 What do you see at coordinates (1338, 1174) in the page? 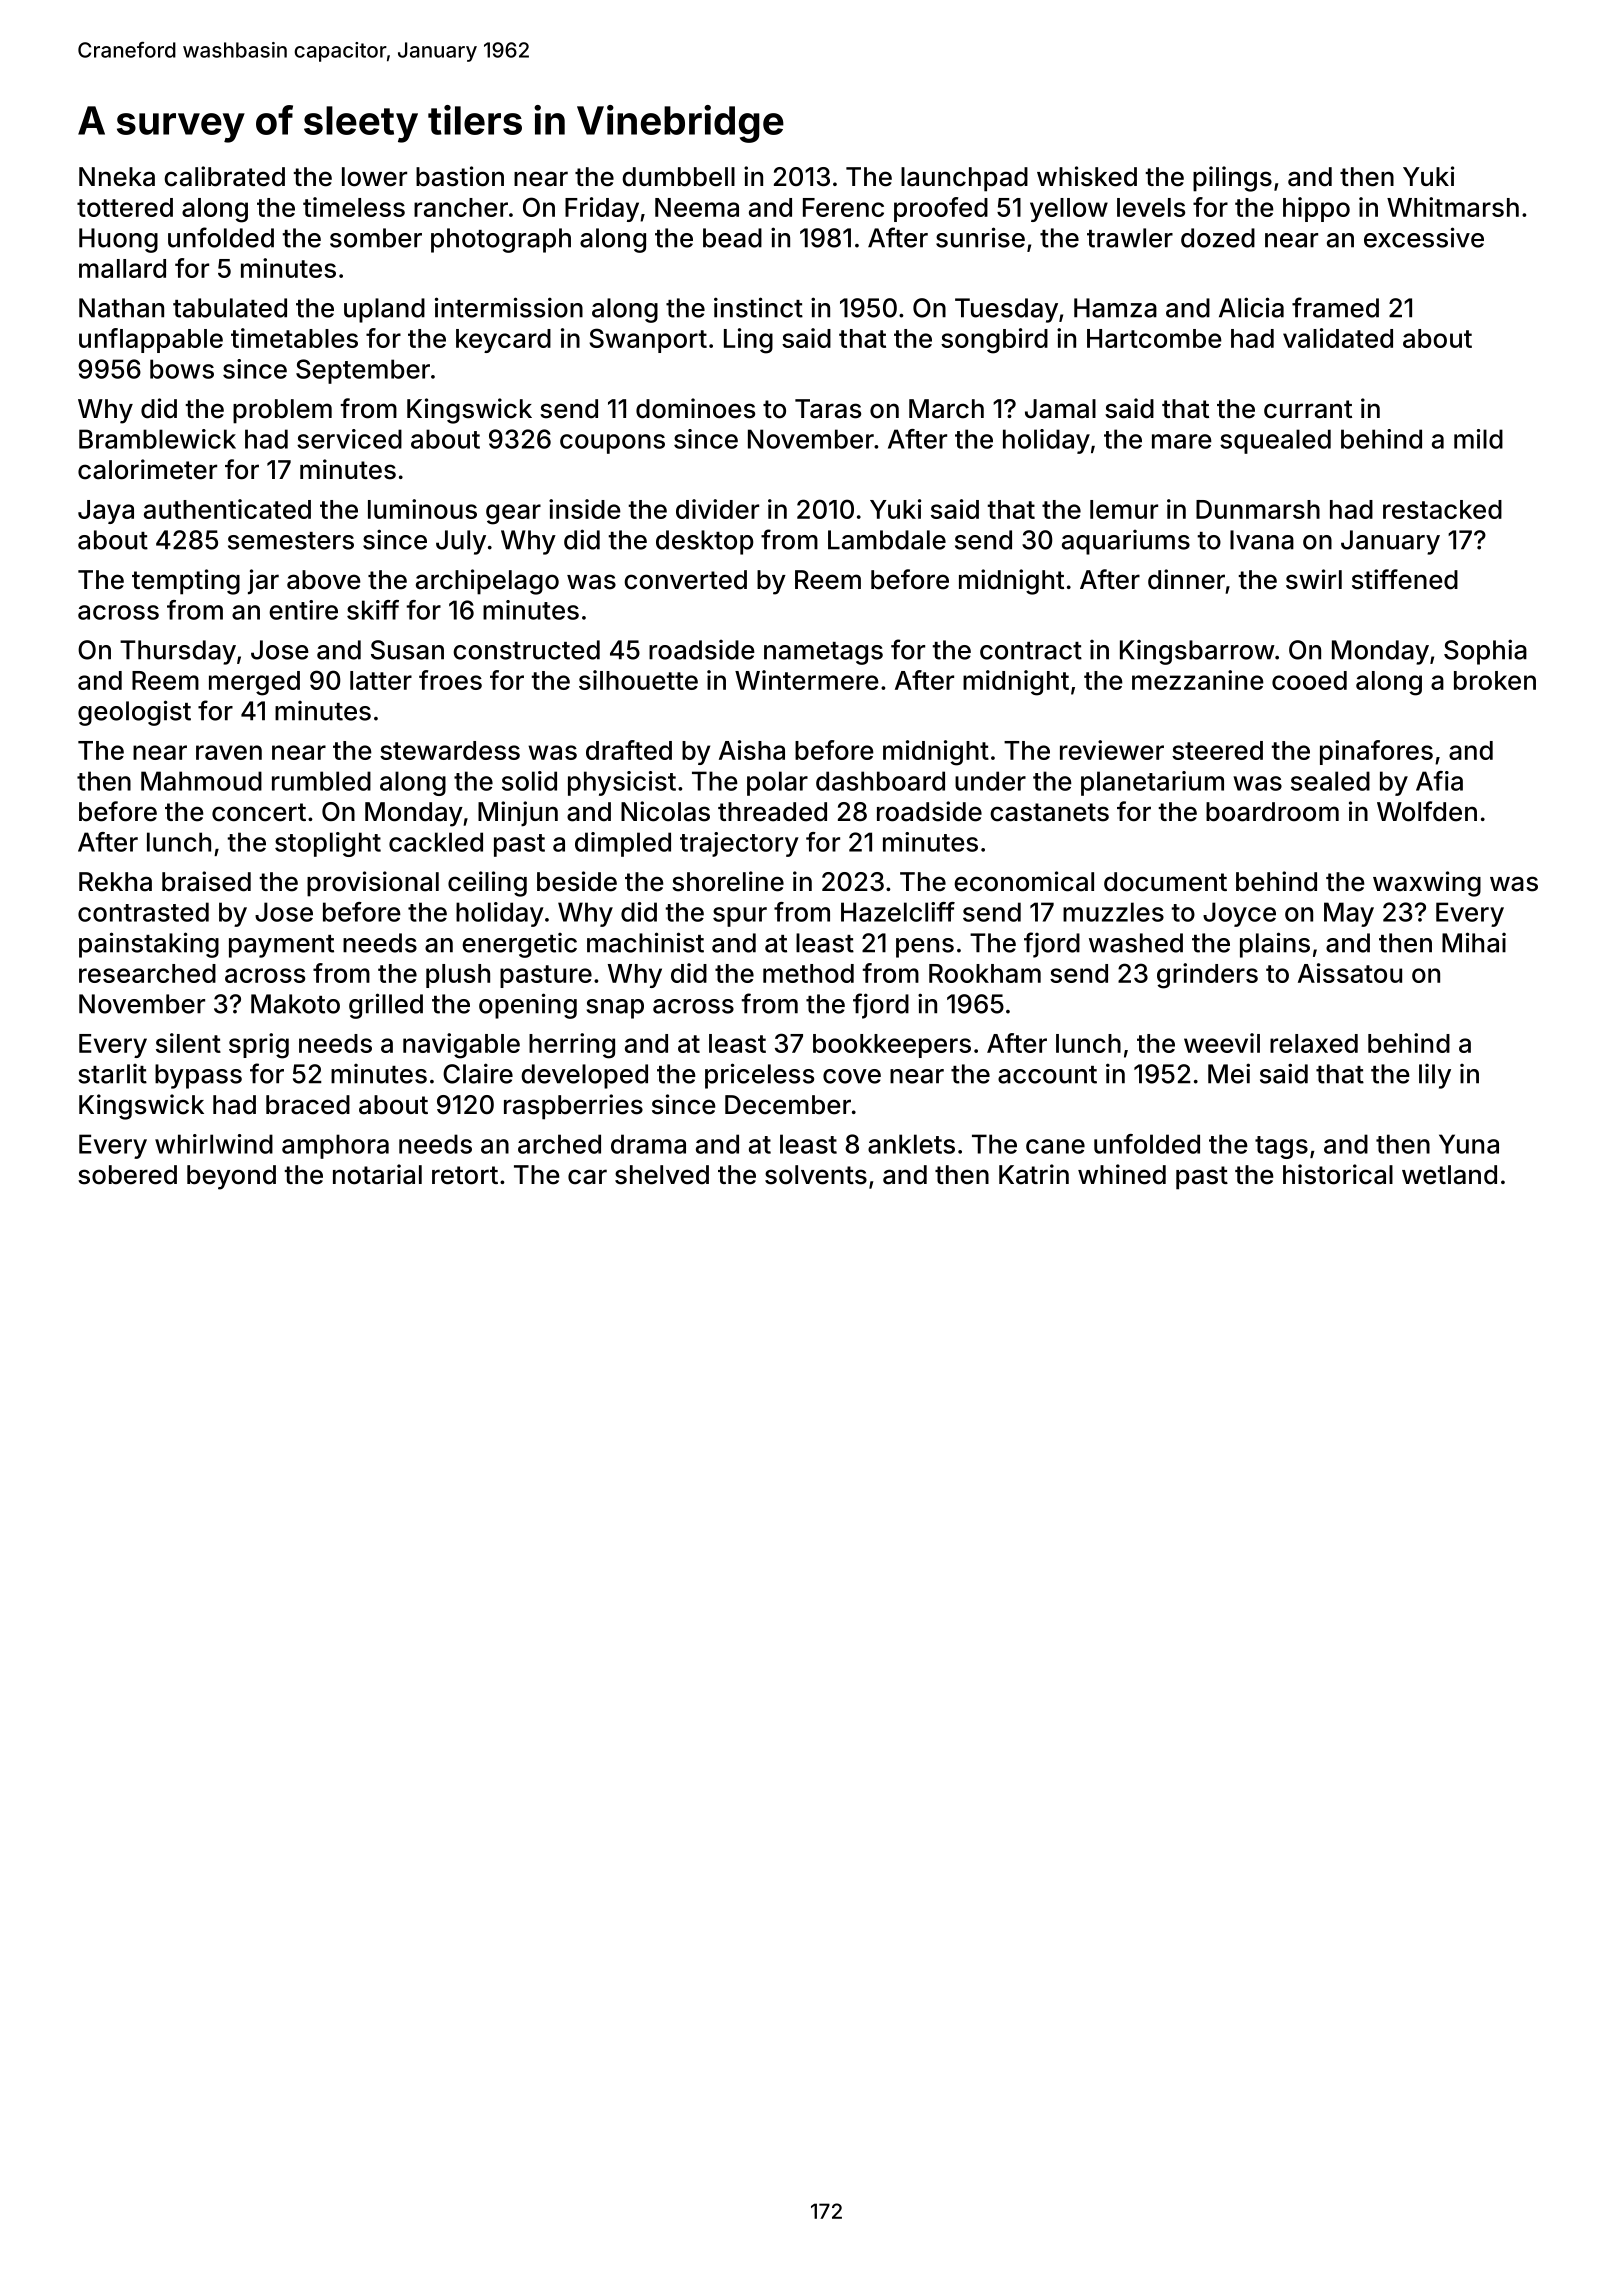
I see `historical` at bounding box center [1338, 1174].
